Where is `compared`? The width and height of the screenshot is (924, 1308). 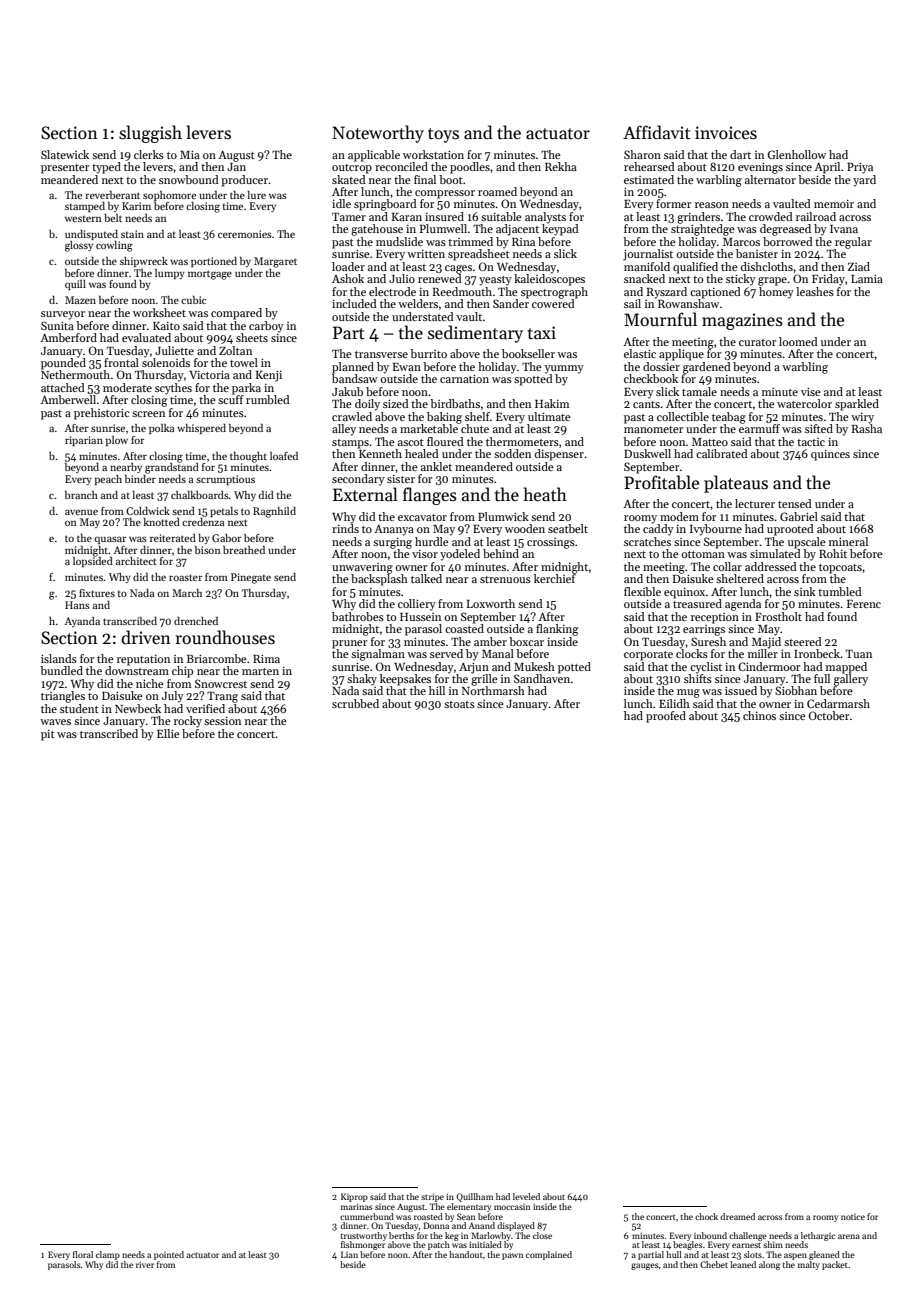
compared is located at coordinates (236, 314).
